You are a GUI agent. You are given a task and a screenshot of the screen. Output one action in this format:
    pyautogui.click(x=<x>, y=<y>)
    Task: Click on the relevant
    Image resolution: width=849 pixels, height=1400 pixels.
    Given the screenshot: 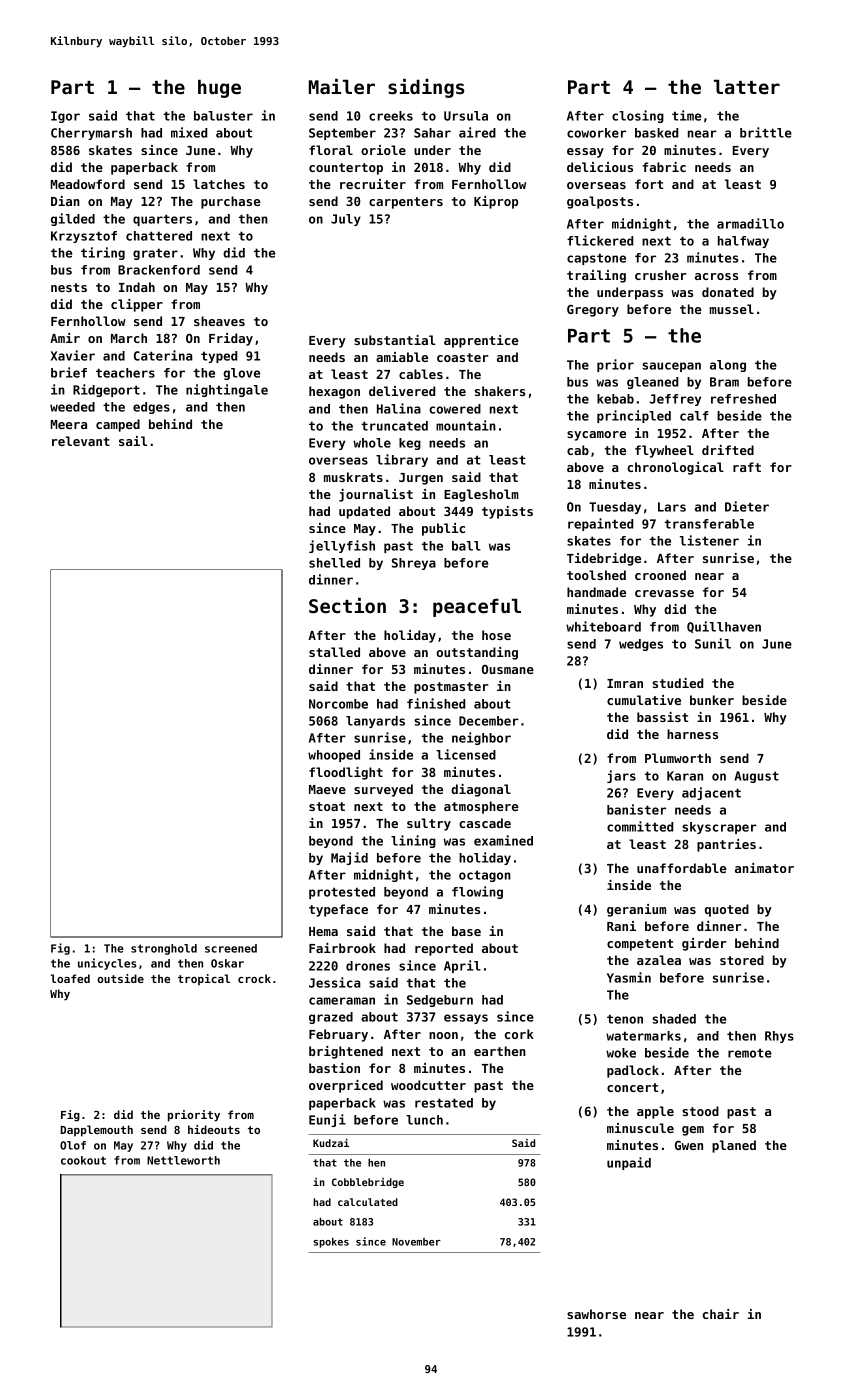 What is the action you would take?
    pyautogui.click(x=81, y=441)
